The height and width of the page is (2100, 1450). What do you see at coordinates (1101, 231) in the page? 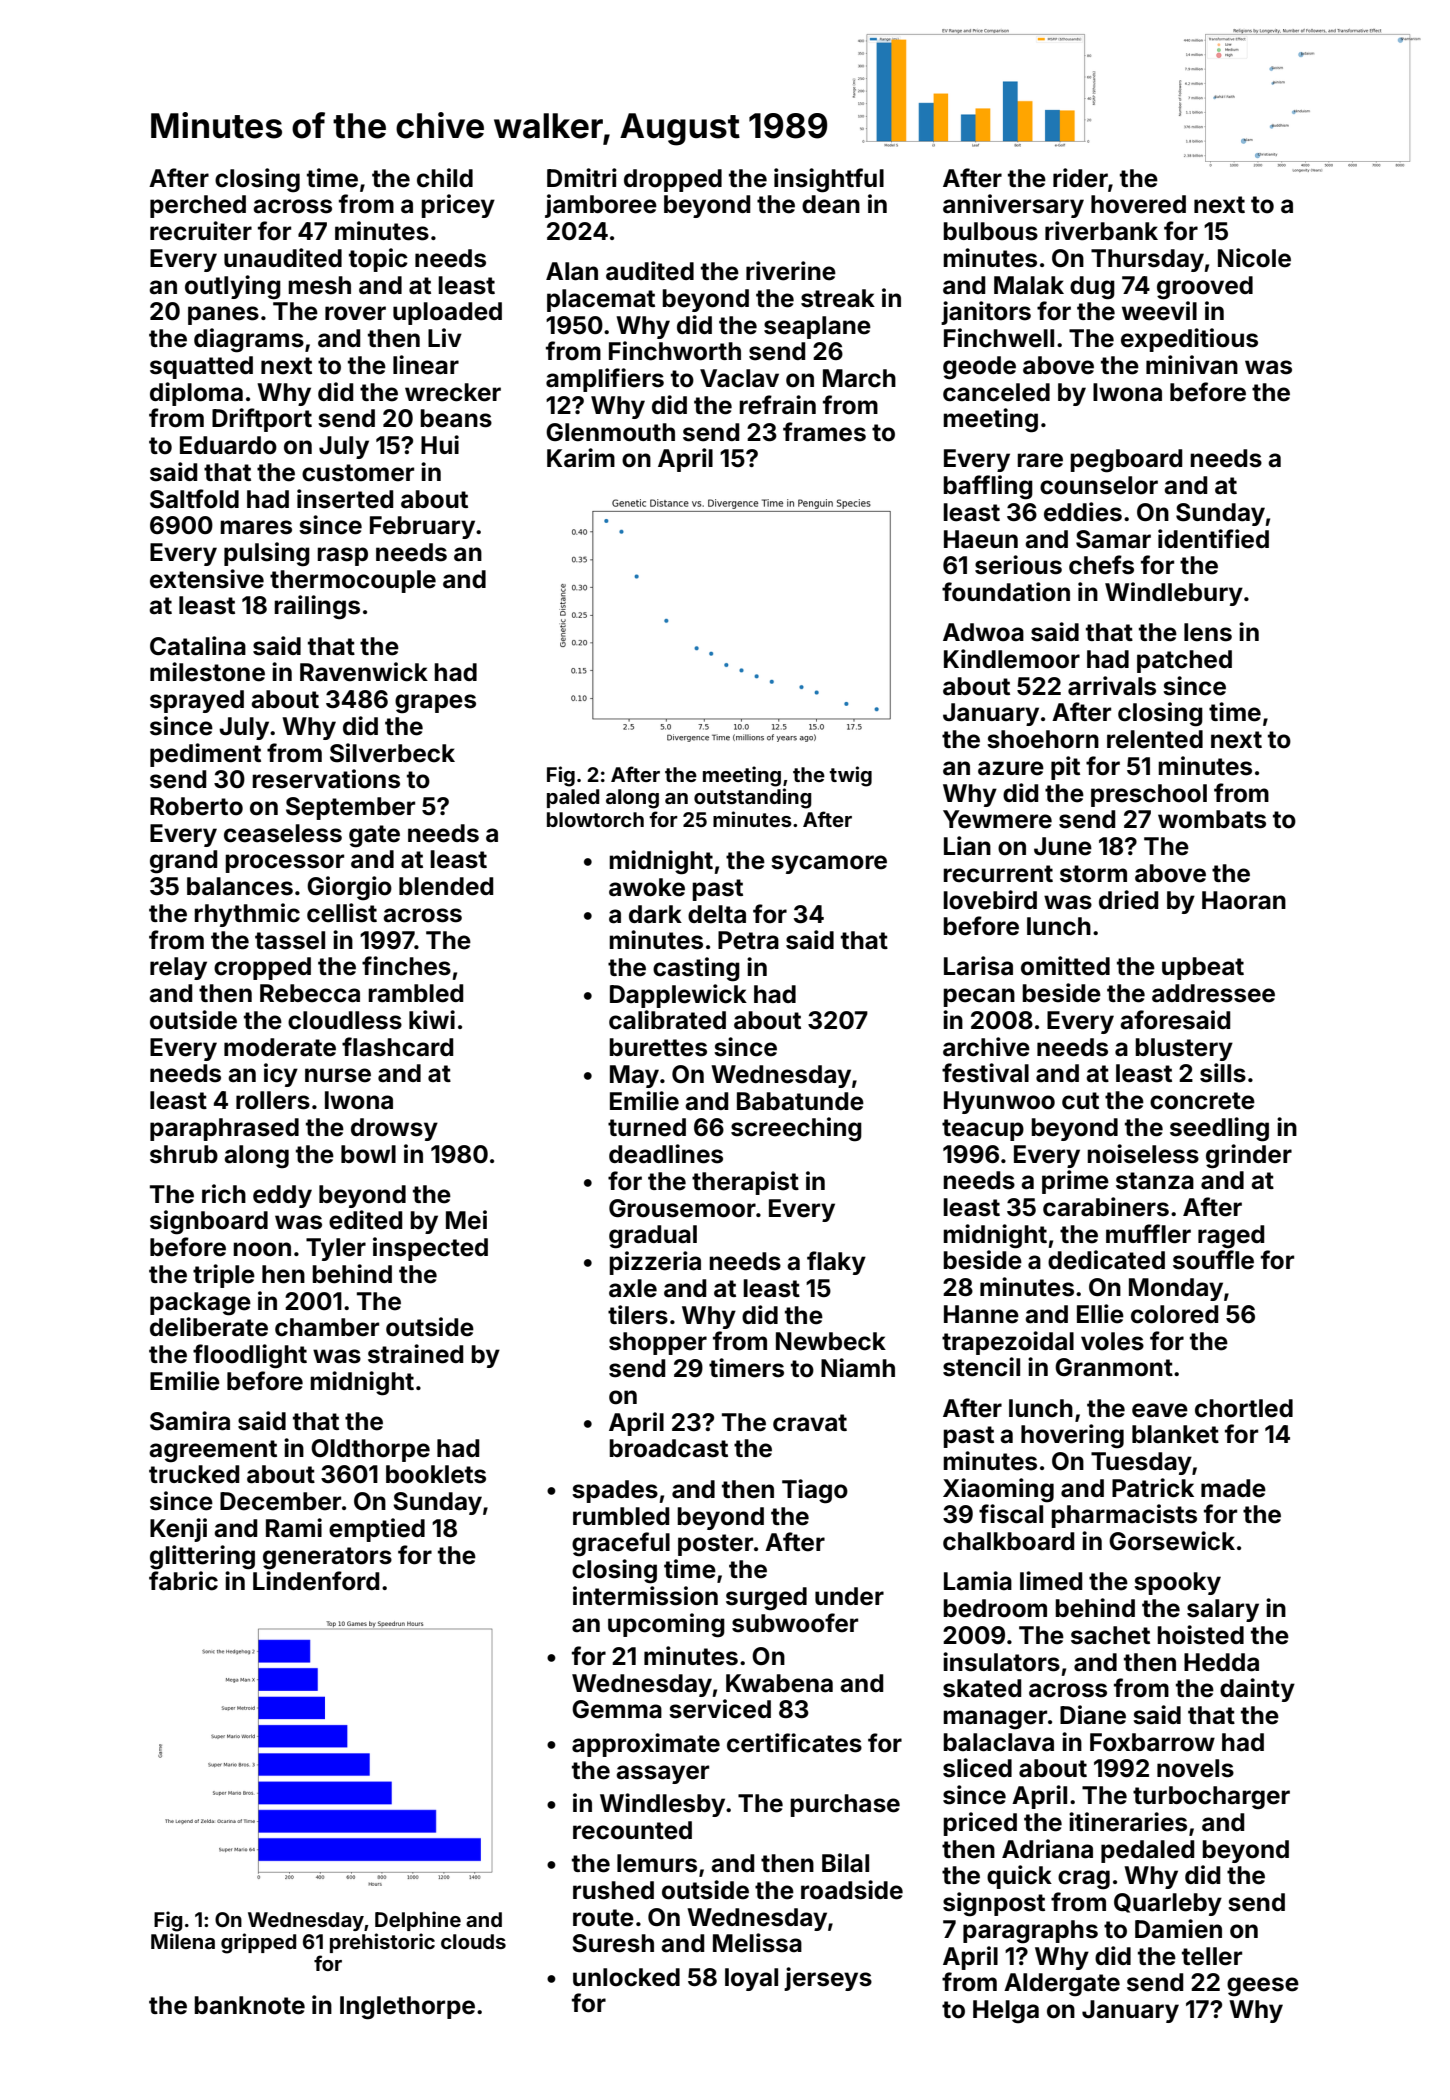
I see `riverbank` at bounding box center [1101, 231].
